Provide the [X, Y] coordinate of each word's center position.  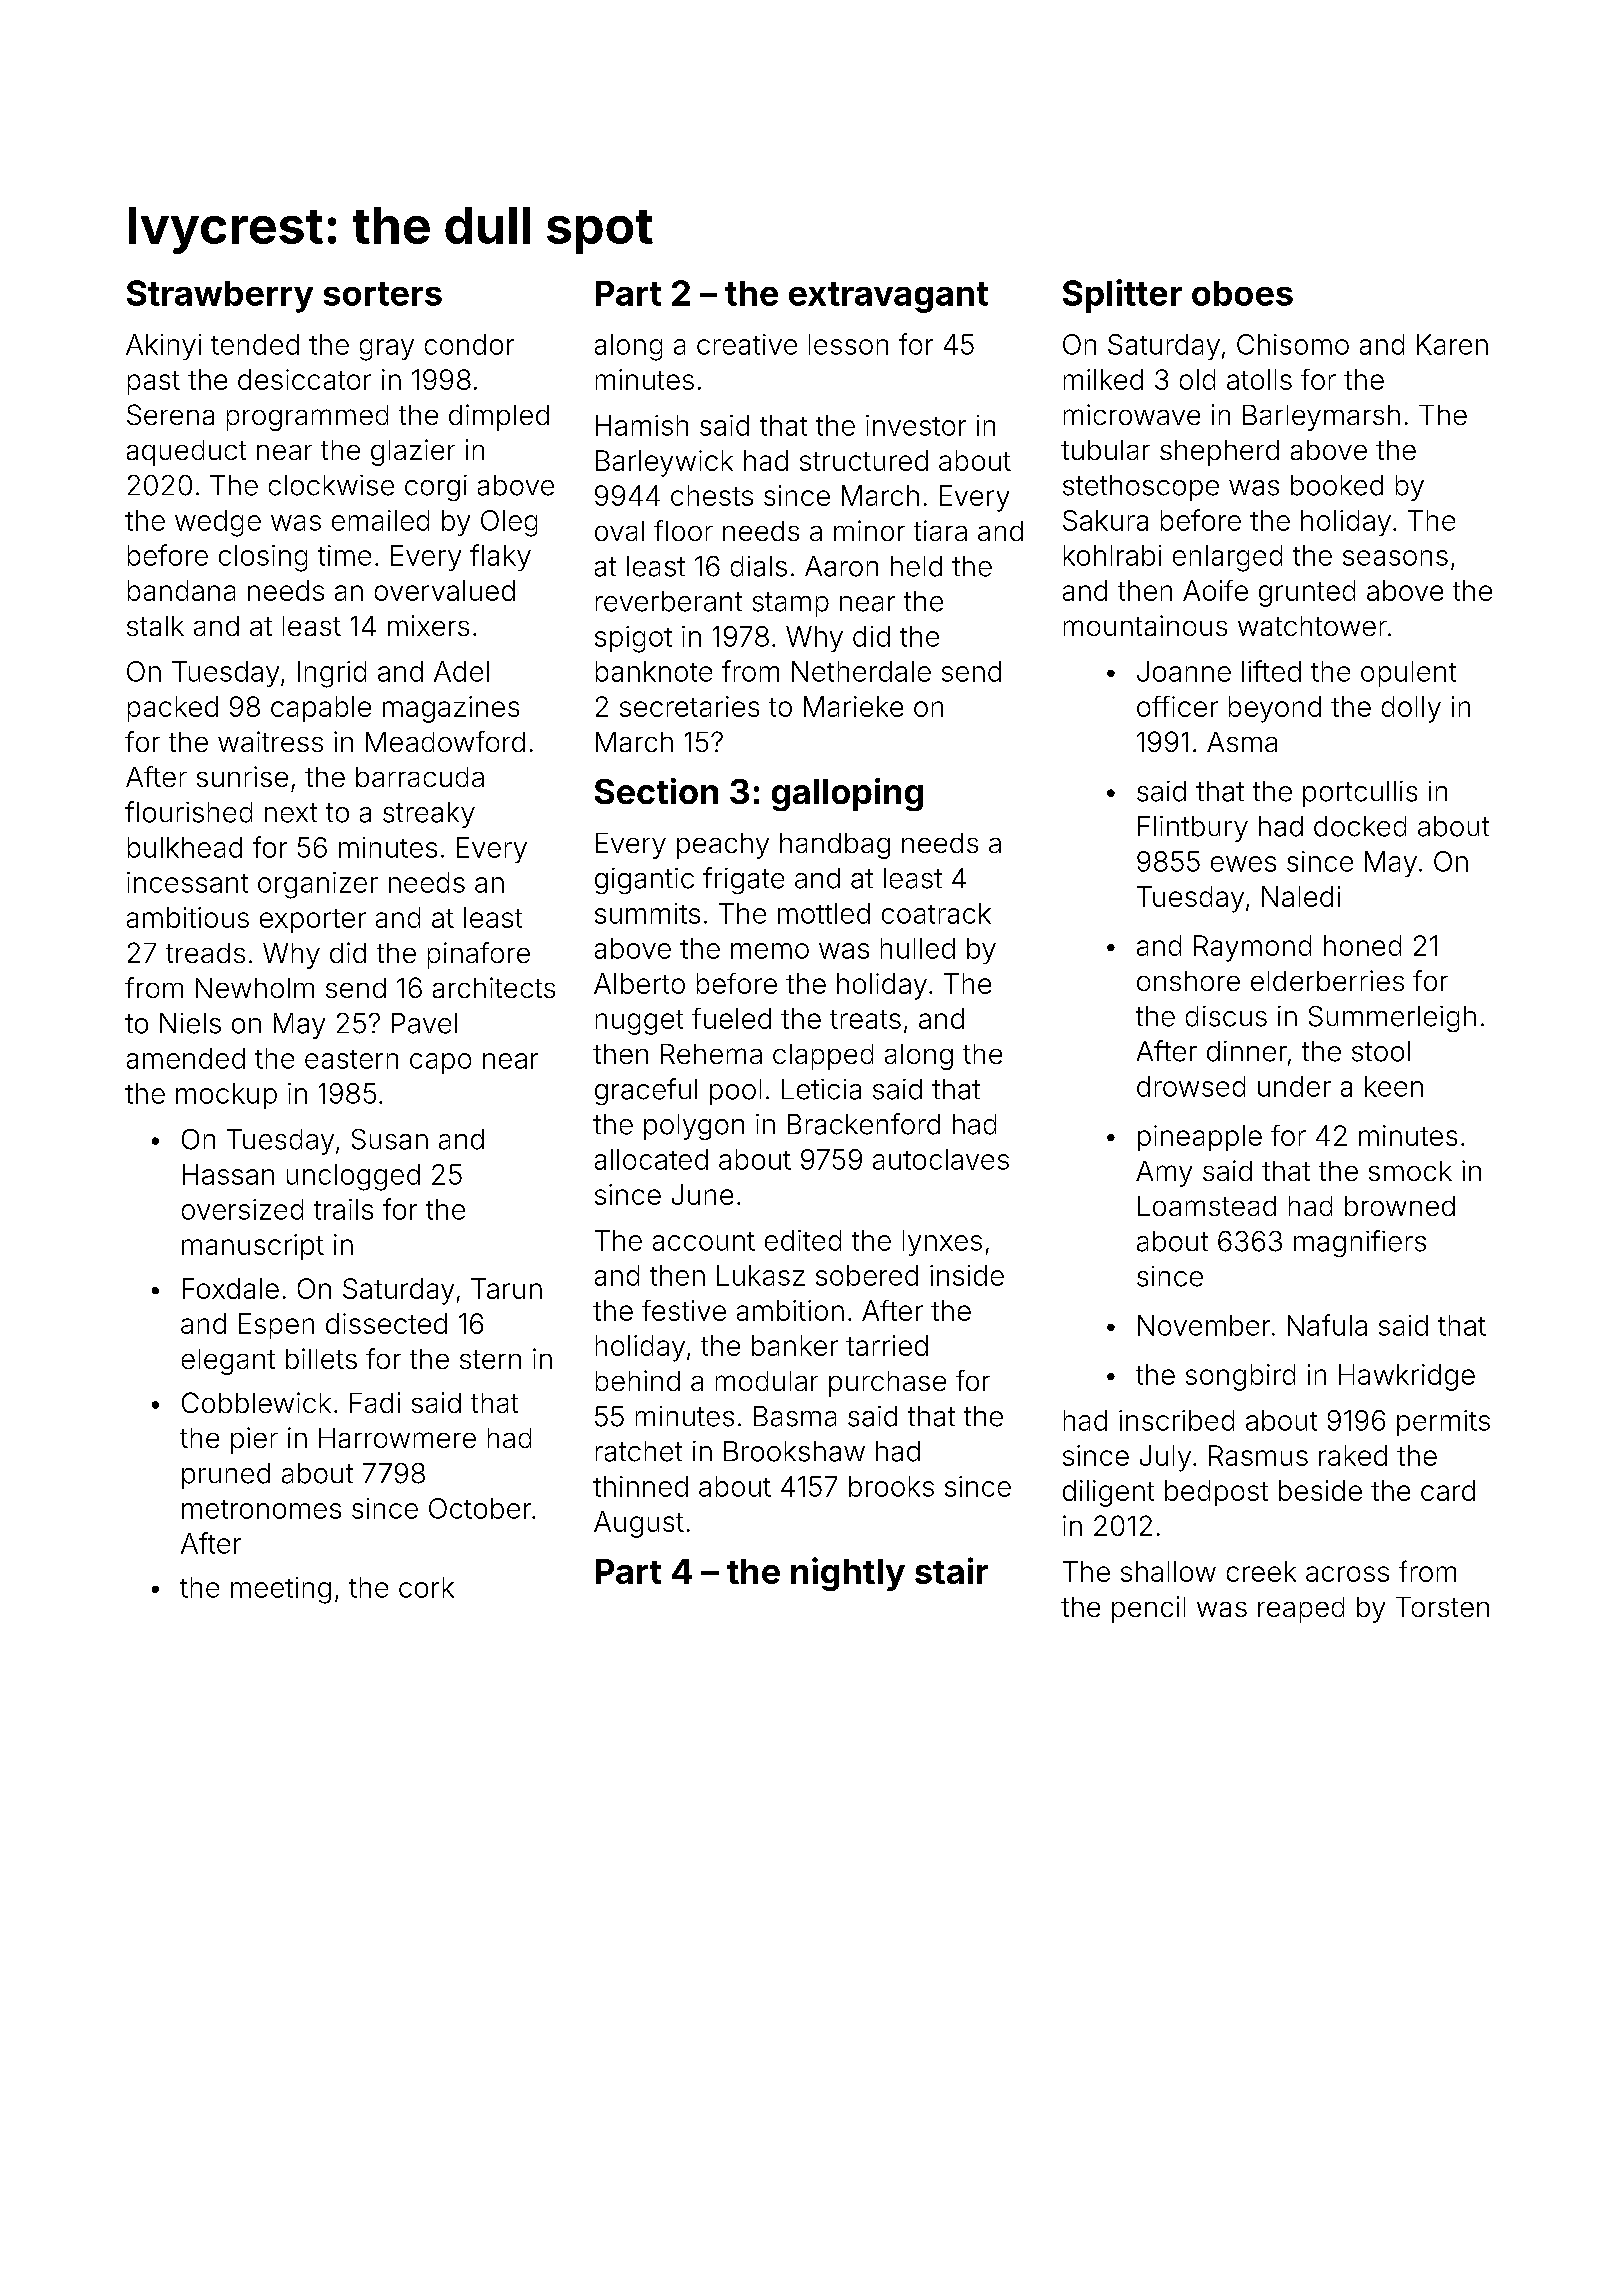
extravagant [888, 297]
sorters [383, 294]
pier [254, 1440]
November [1204, 1325]
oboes [1242, 293]
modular [767, 1381]
